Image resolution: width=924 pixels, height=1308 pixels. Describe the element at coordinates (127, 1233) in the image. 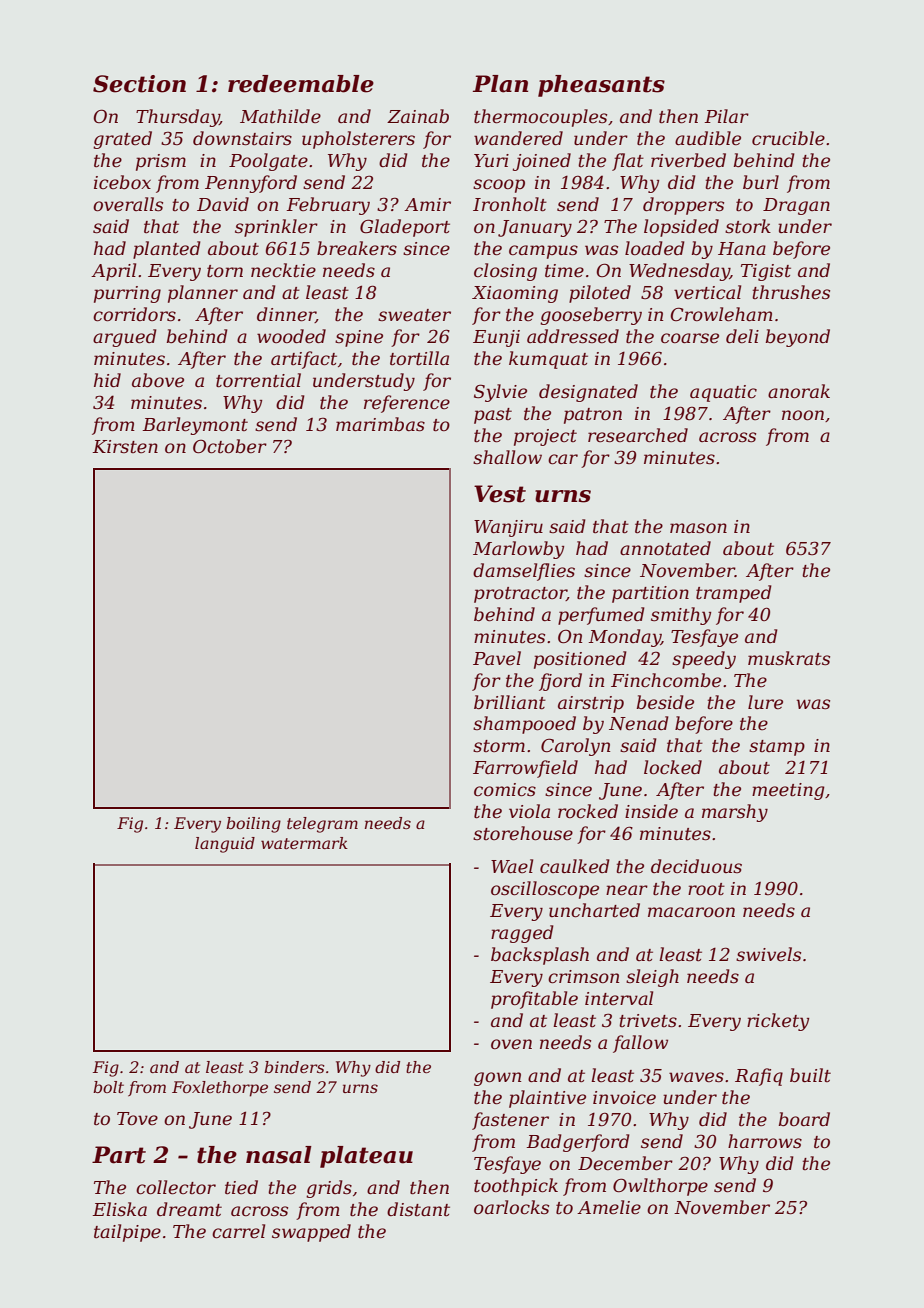

I see `tailpipe` at that location.
